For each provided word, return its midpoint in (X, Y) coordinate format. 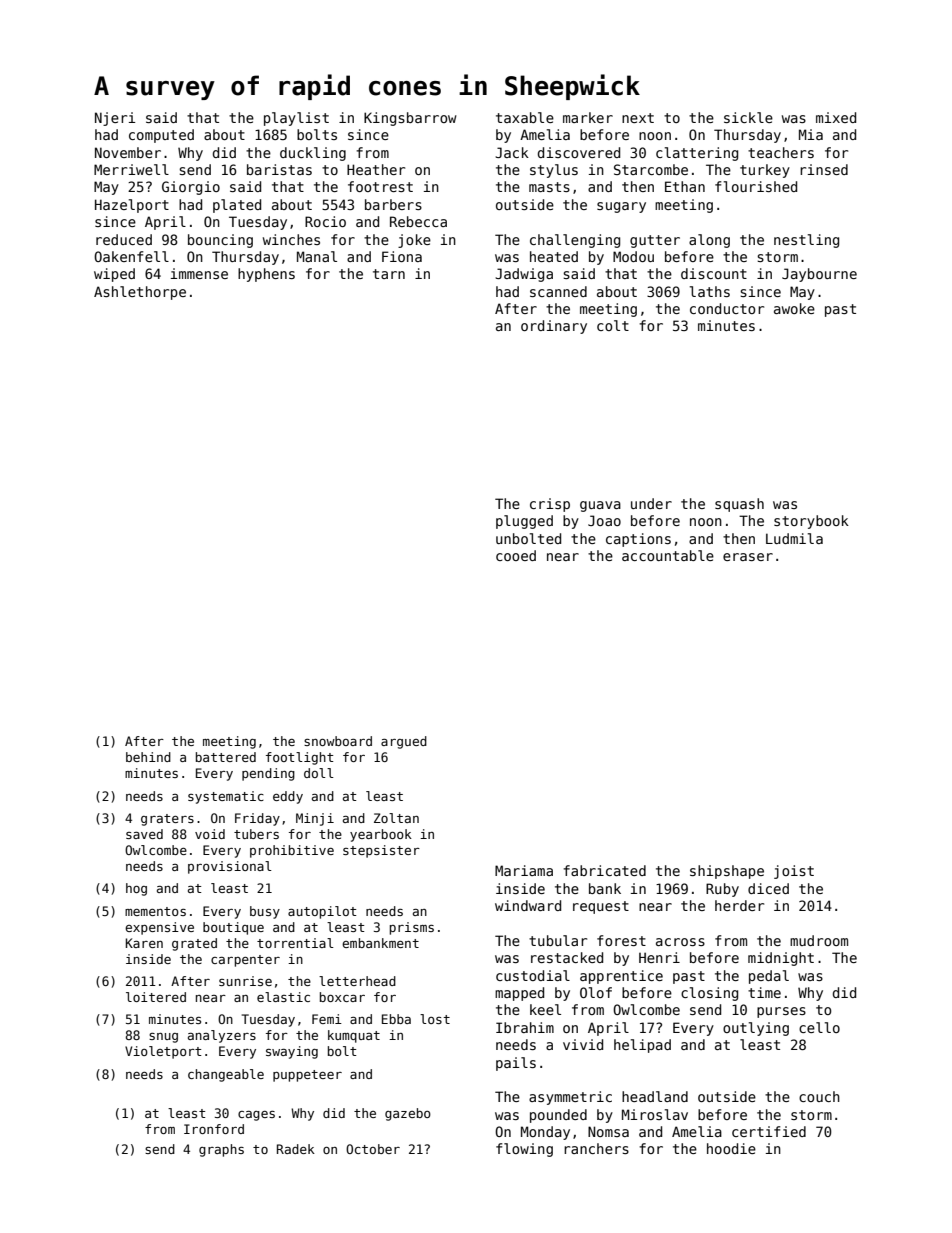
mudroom (819, 940)
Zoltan (396, 818)
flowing (524, 1150)
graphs (221, 1150)
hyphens (266, 275)
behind (148, 757)
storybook (811, 522)
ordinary (554, 327)
